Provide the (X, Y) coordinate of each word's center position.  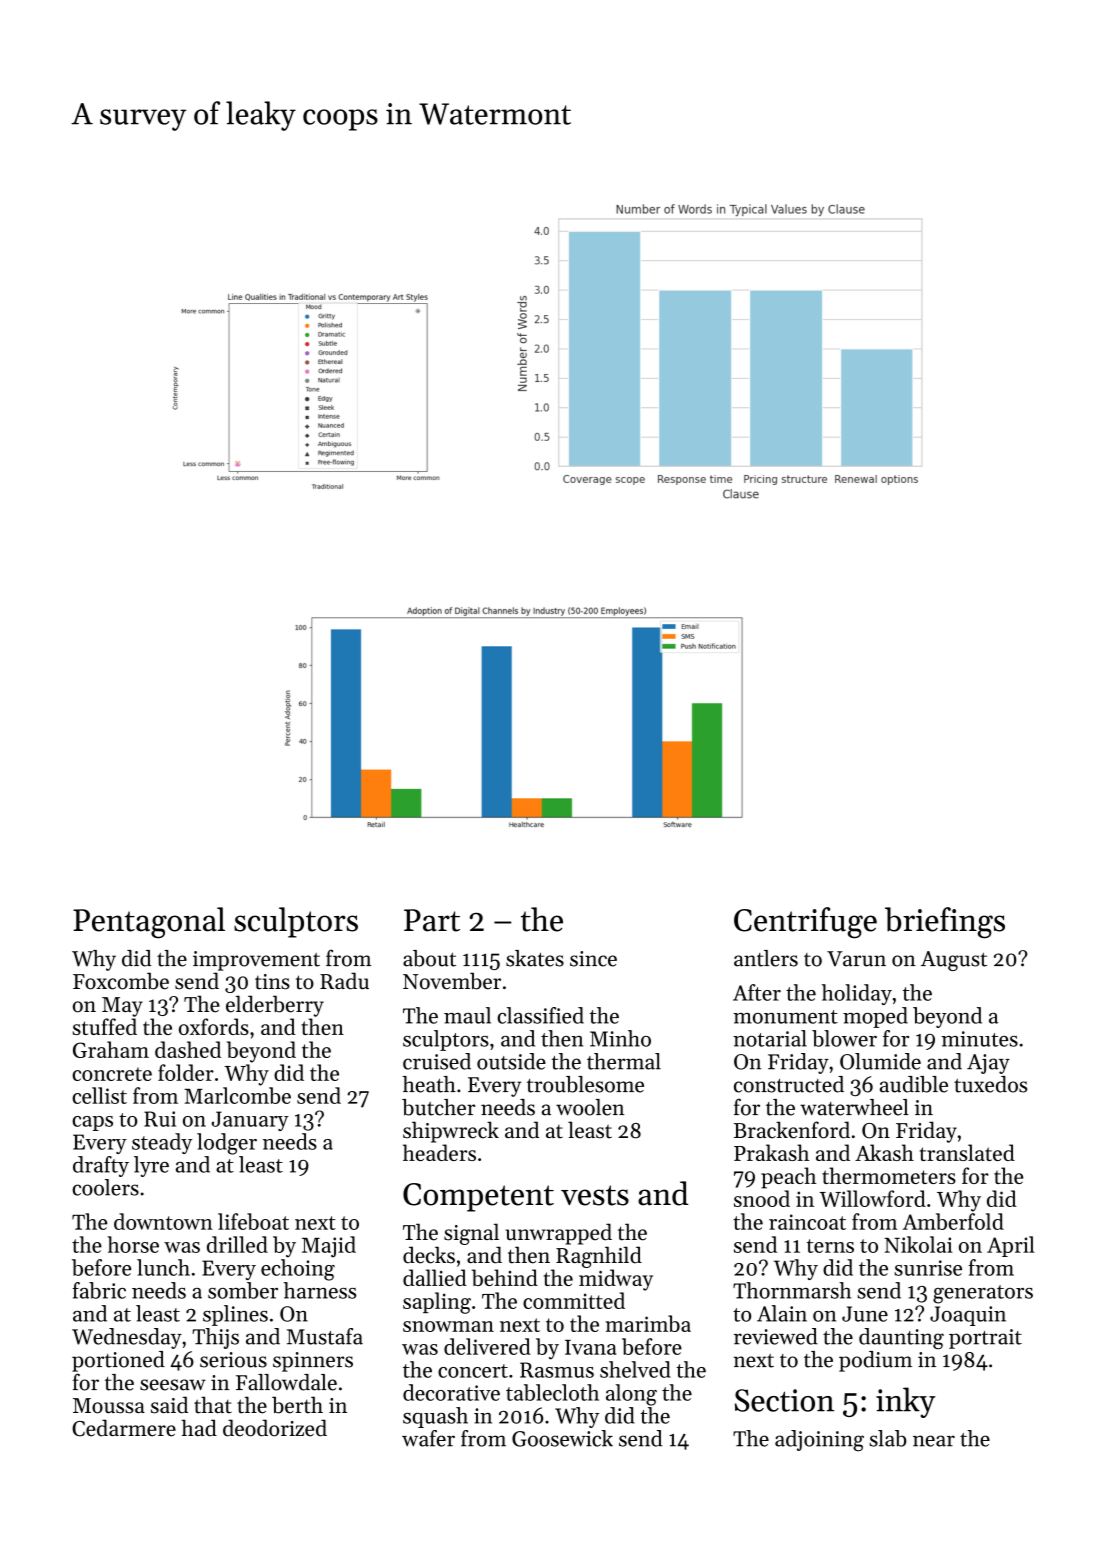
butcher (438, 1107)
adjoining (819, 1441)
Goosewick (562, 1438)
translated (967, 1152)
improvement (256, 961)
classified (540, 1015)
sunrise (928, 1268)
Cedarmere (124, 1428)
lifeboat (253, 1221)
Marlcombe (237, 1095)
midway (616, 1280)
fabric (99, 1290)
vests (595, 1195)
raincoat (807, 1222)
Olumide (880, 1061)
